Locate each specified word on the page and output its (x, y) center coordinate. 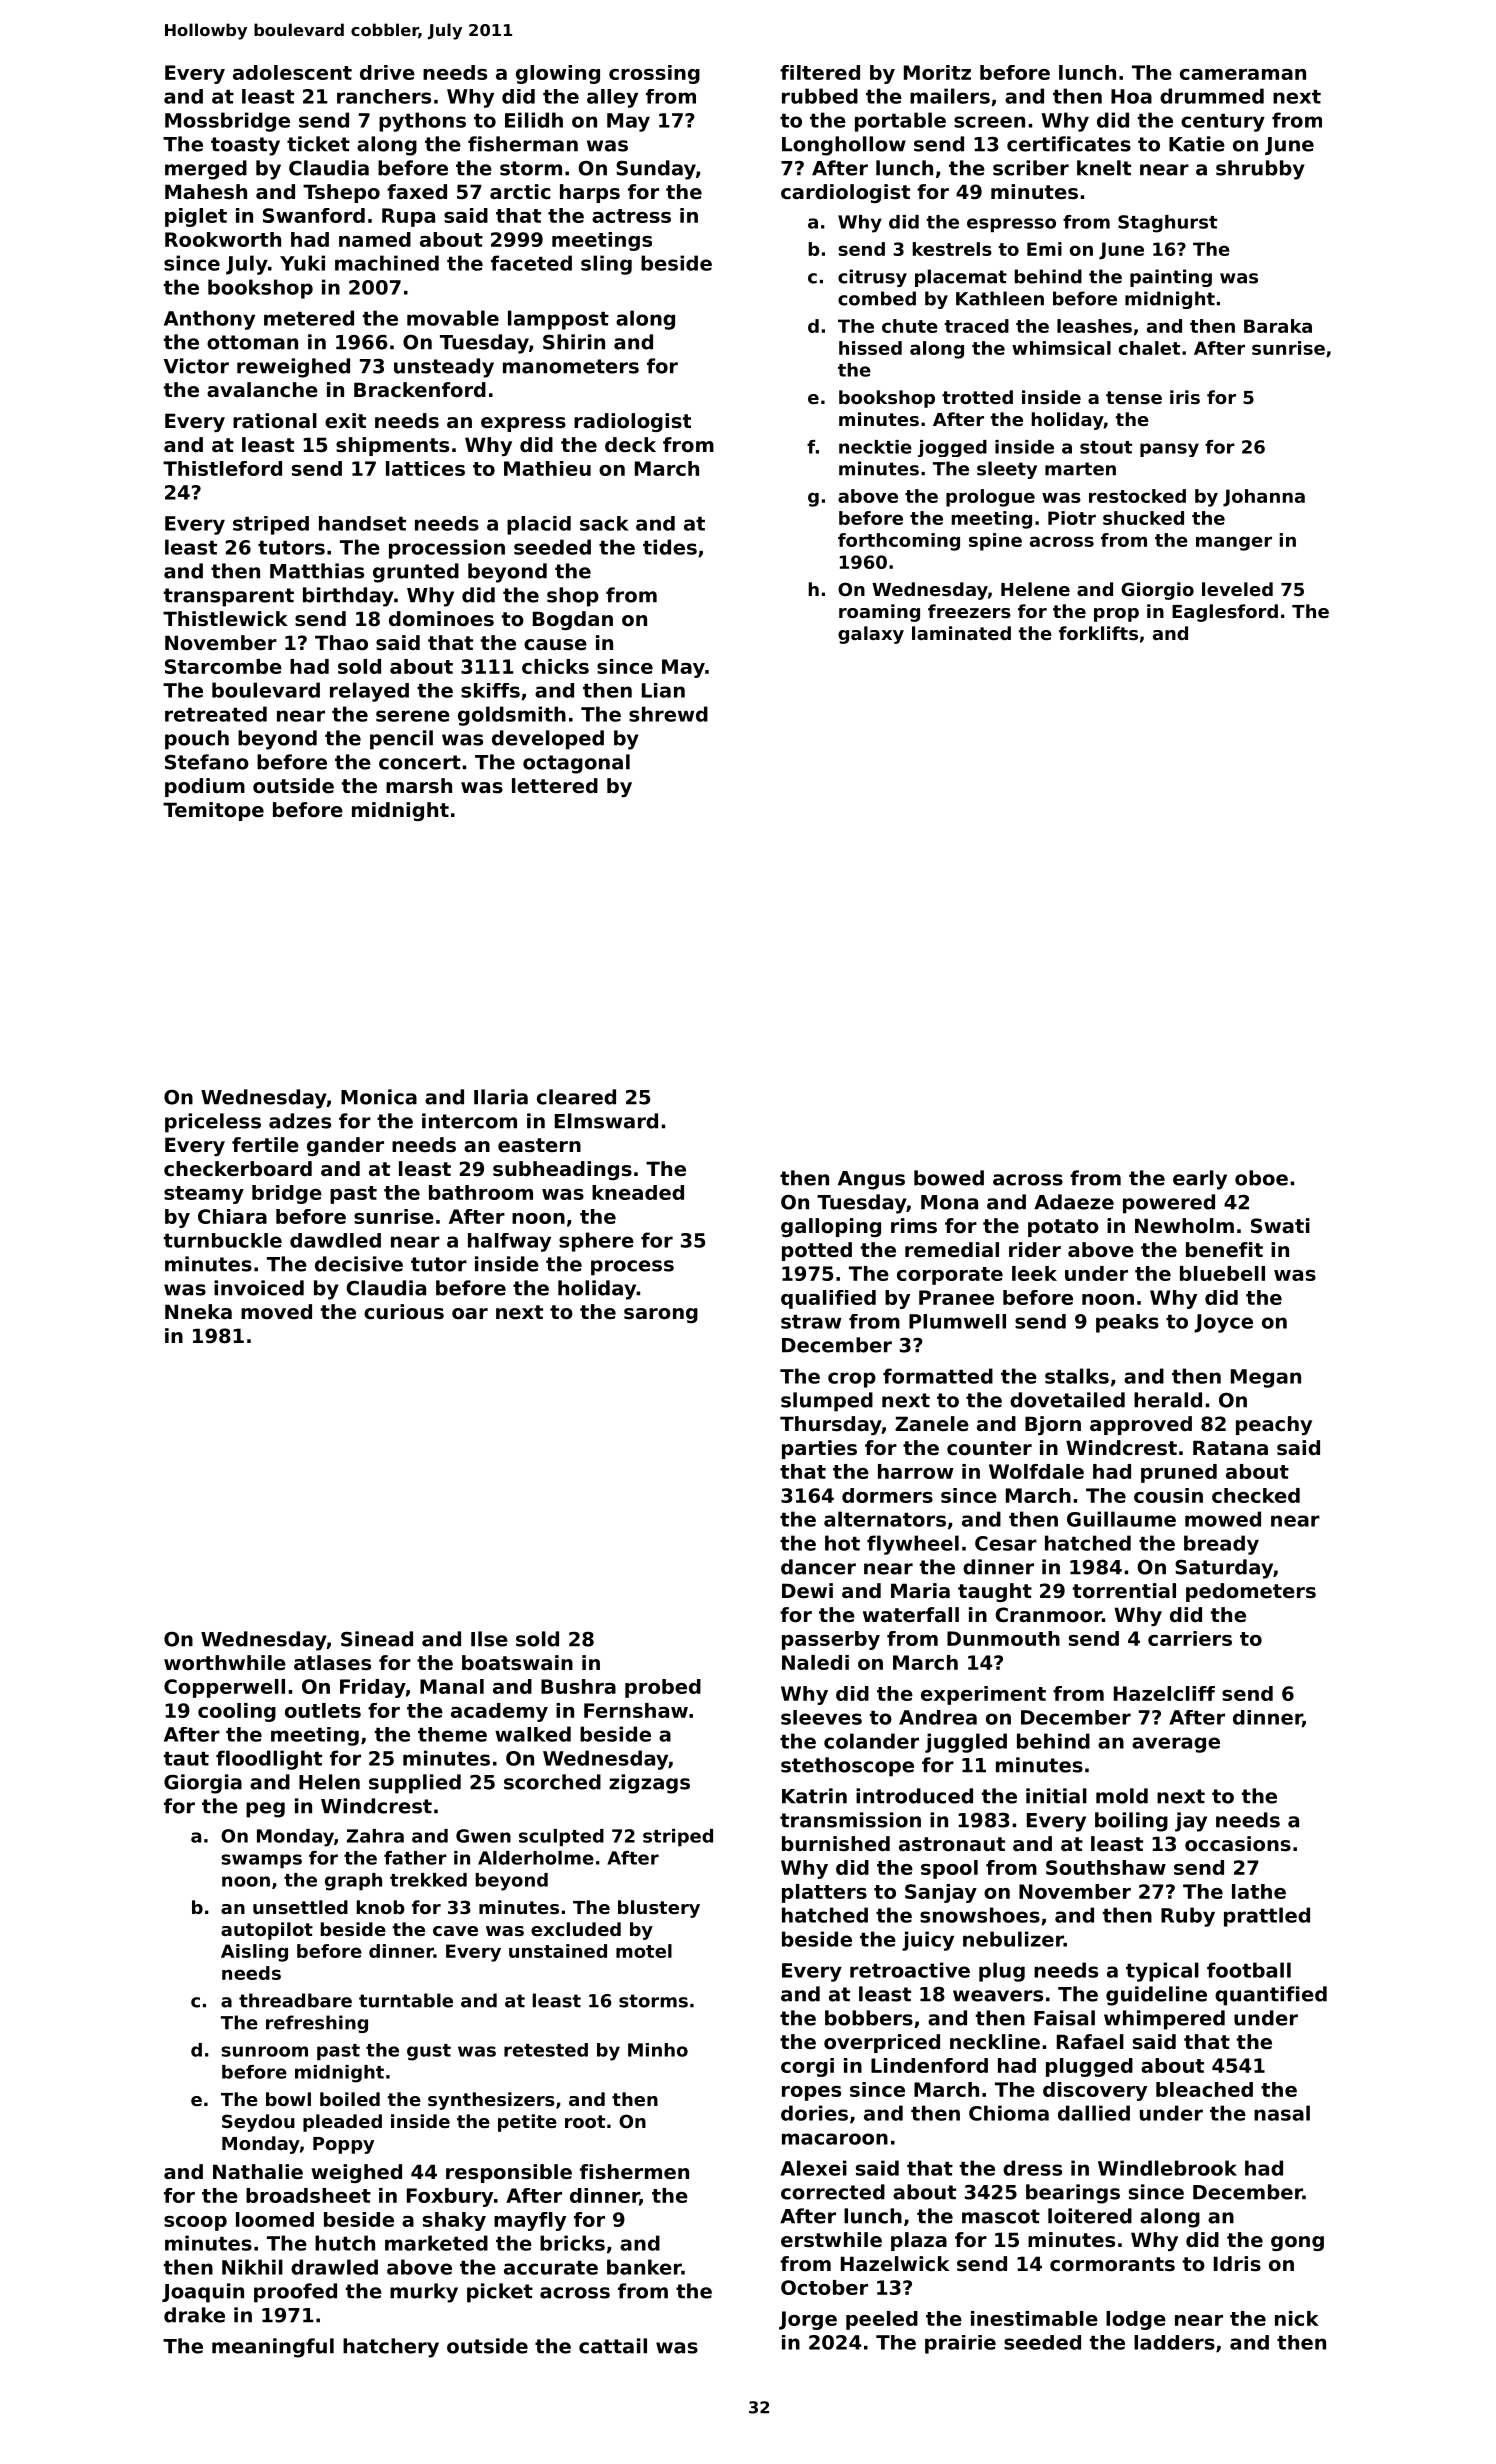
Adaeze (1074, 1202)
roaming (879, 613)
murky (424, 2293)
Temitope (213, 811)
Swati (1280, 1226)
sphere (596, 1242)
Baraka (1278, 326)
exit (345, 421)
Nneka (198, 1312)
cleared (576, 1097)
